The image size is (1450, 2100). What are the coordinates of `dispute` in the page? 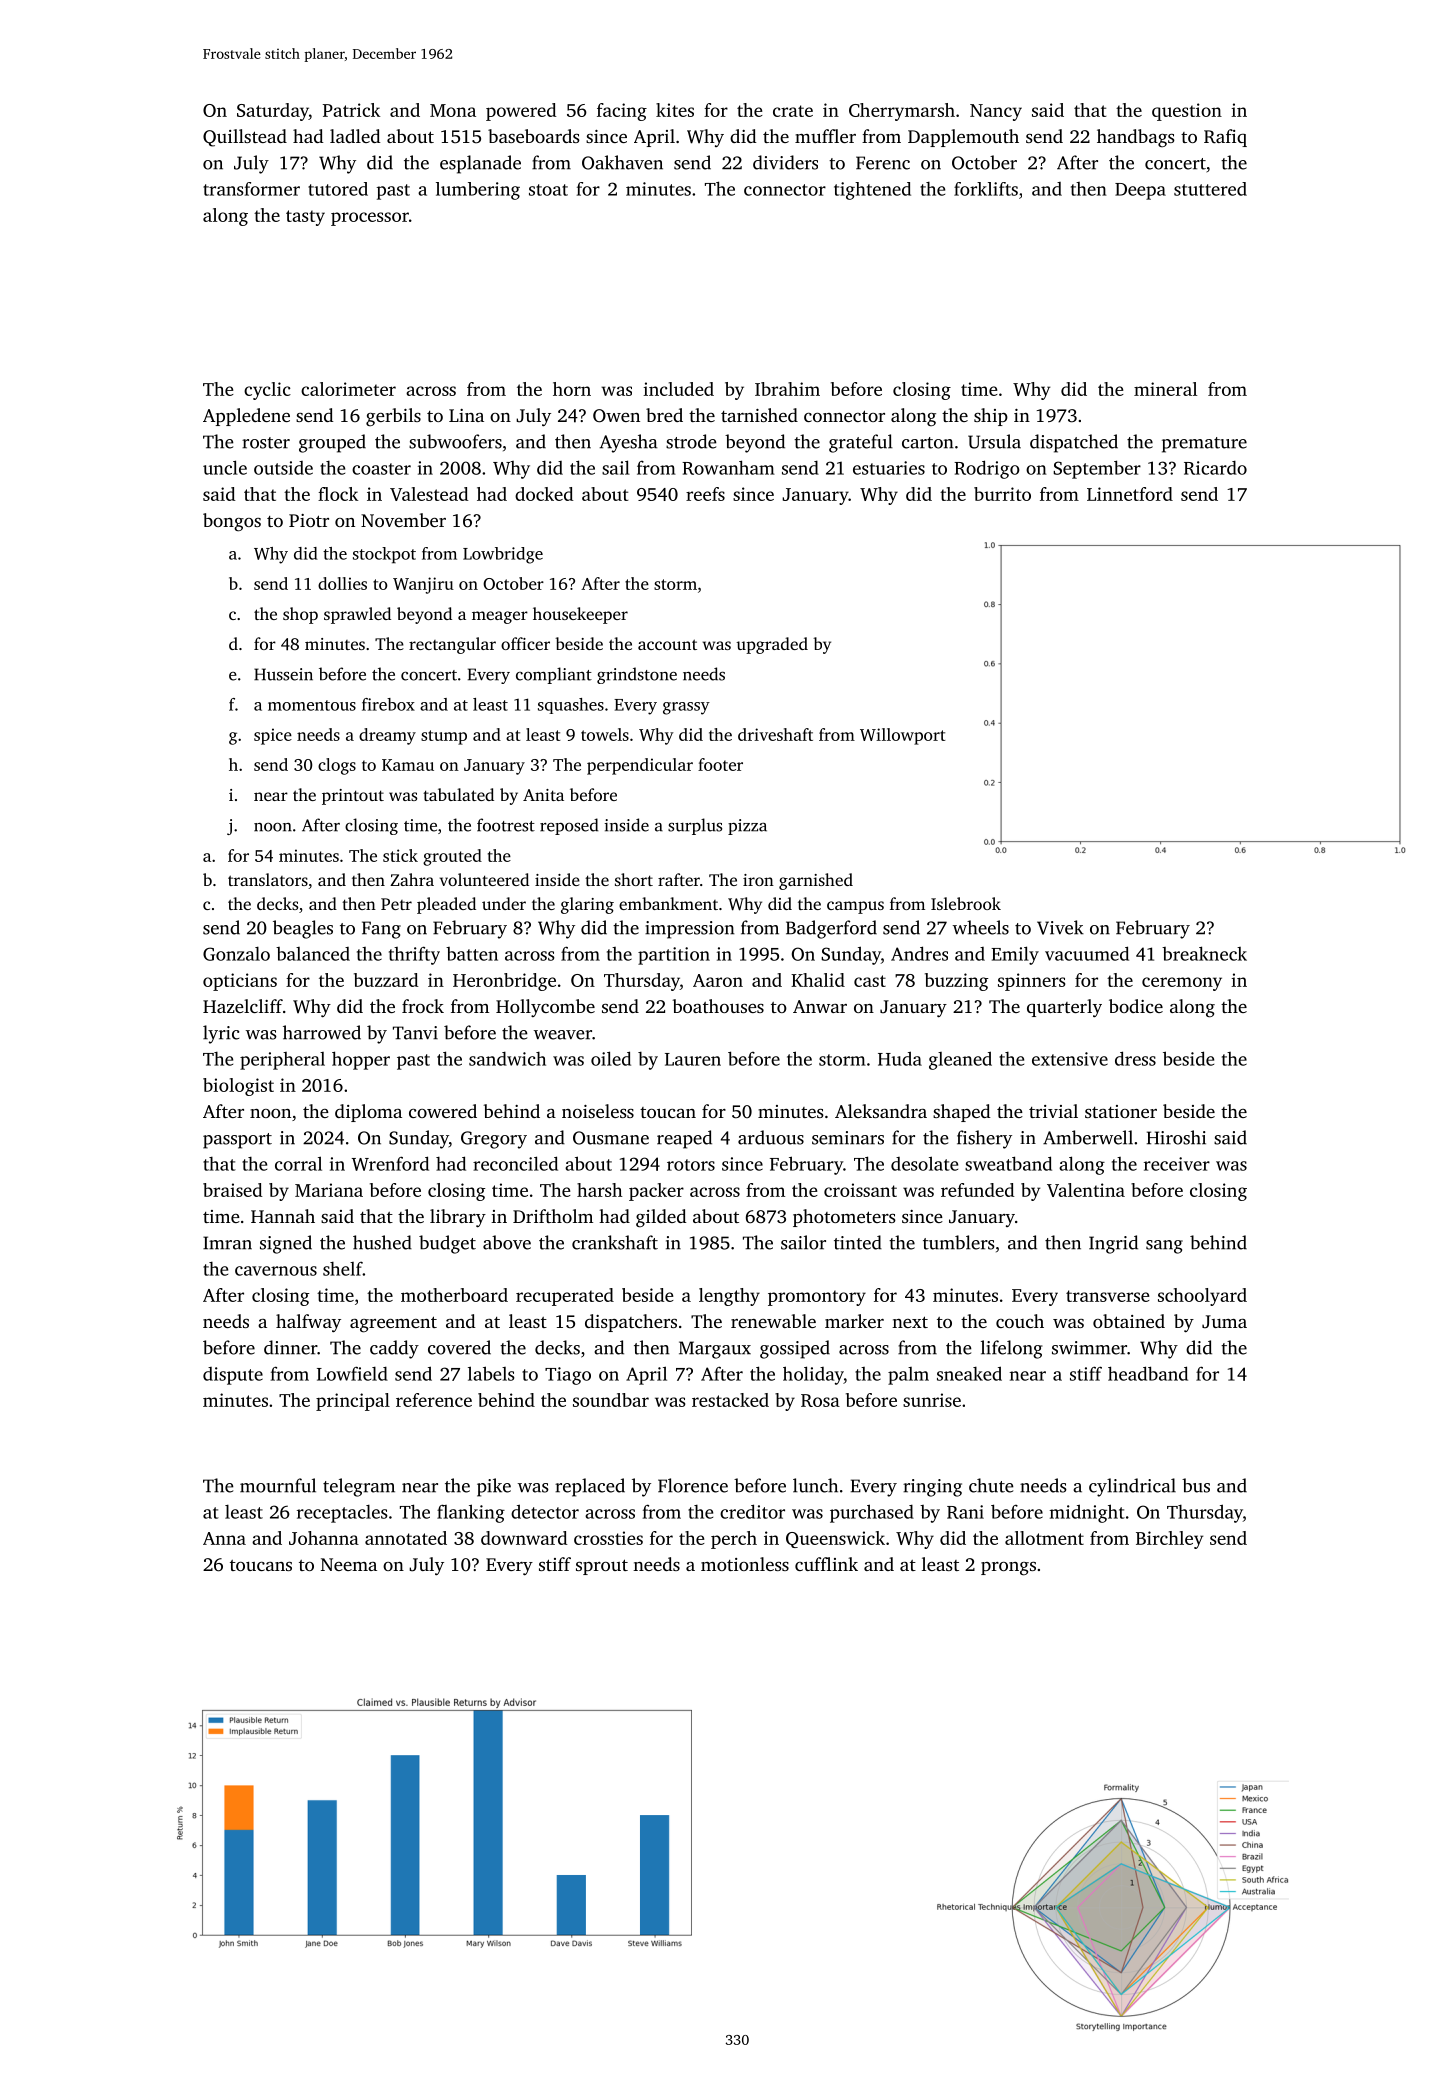 It's located at (233, 1376).
